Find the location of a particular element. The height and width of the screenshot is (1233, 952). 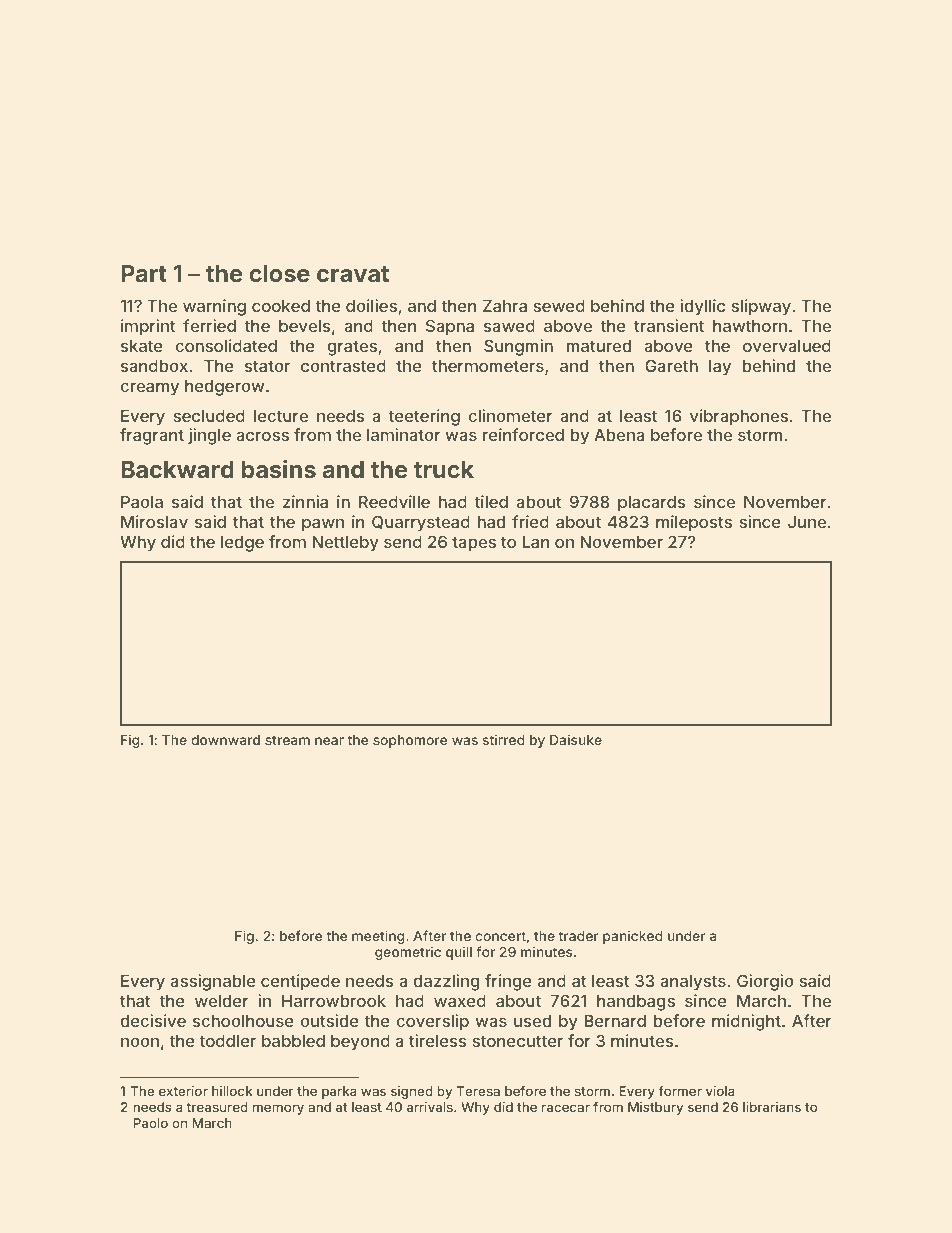

vibraphones is located at coordinates (739, 417).
